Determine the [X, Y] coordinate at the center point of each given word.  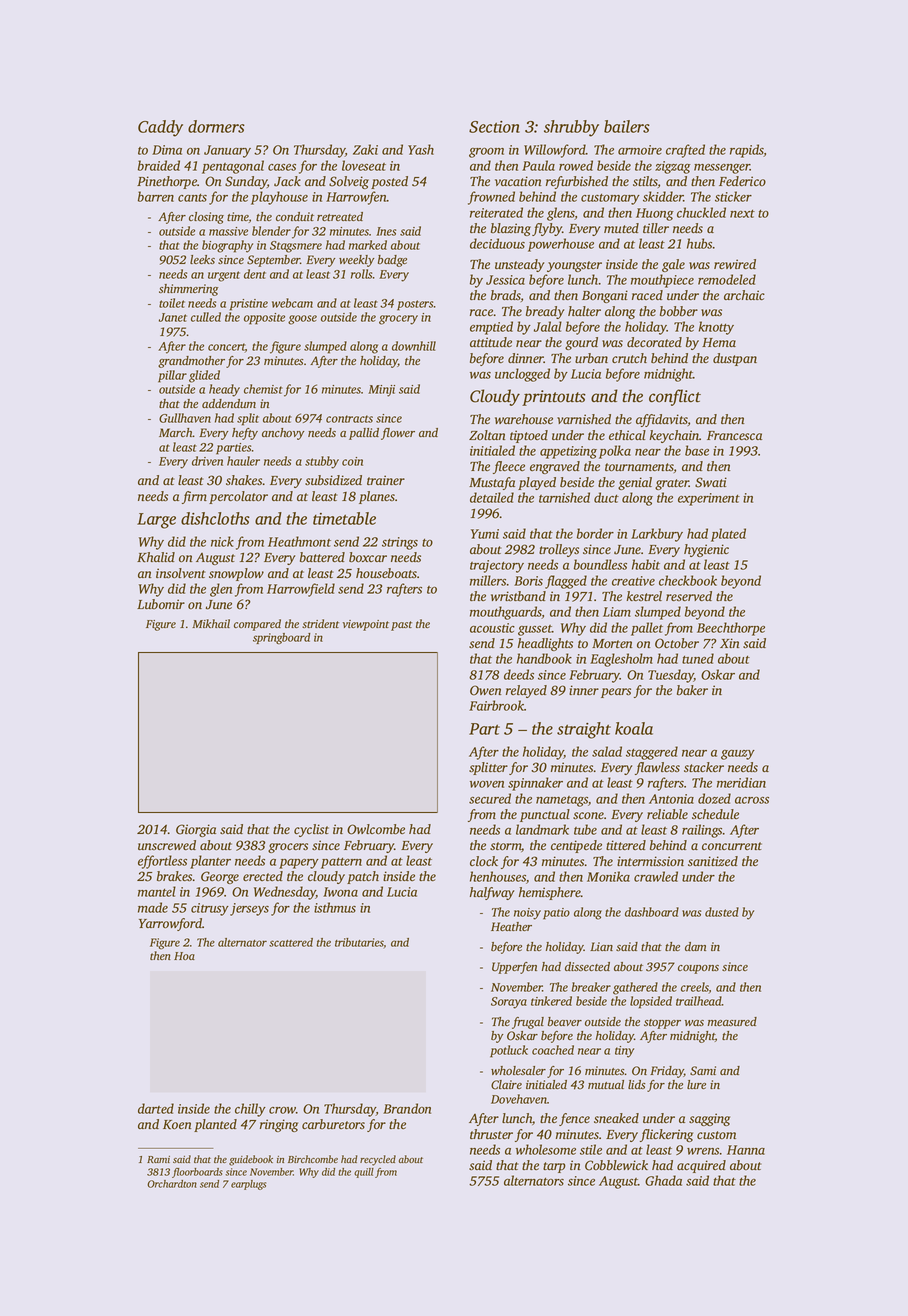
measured [732, 1021]
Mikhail [211, 623]
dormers [216, 126]
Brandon [407, 1108]
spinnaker [535, 784]
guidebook [251, 1160]
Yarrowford [170, 924]
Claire [506, 1085]
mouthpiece [662, 281]
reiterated [496, 212]
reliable [667, 814]
